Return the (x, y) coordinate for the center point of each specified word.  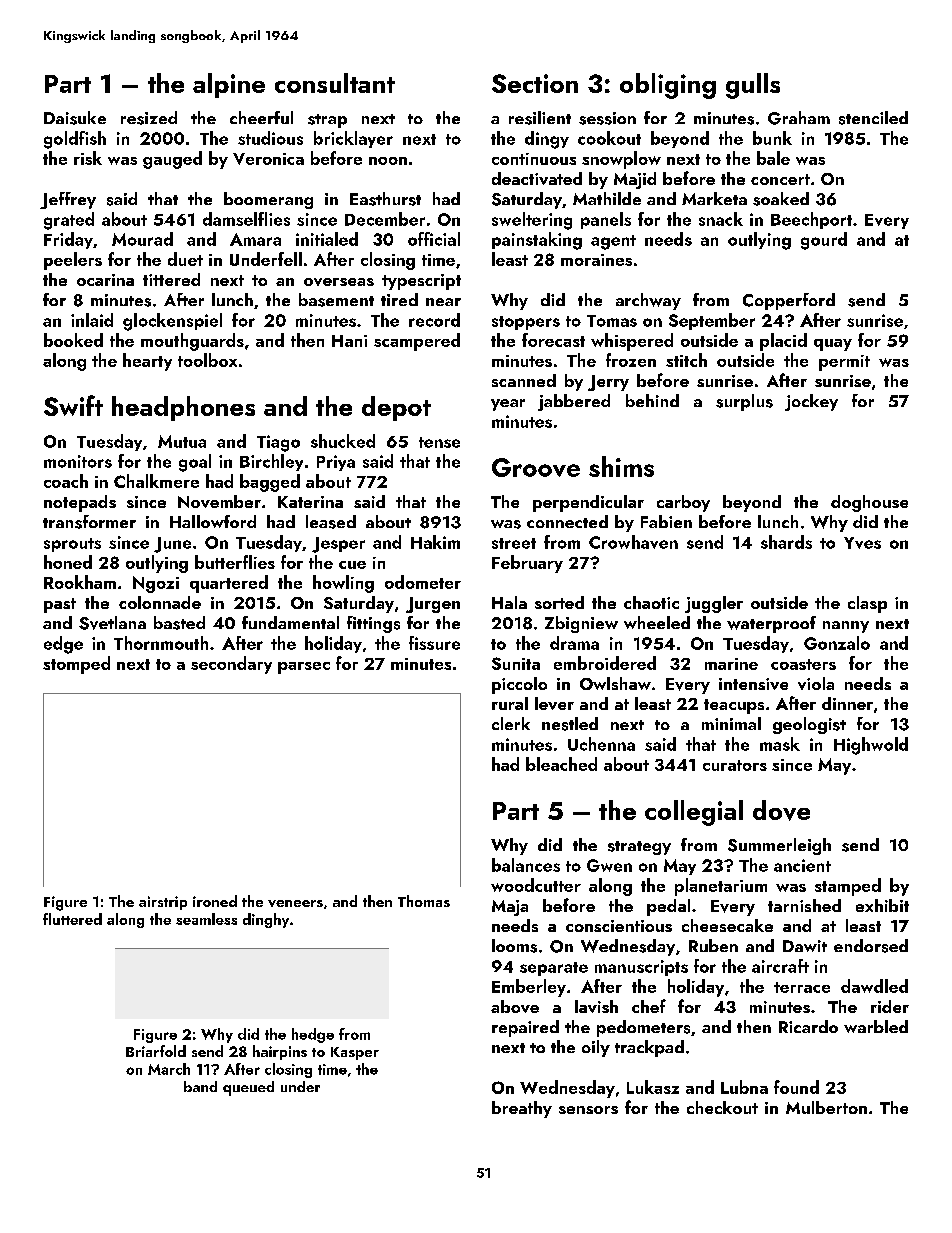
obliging (668, 86)
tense (439, 442)
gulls (753, 86)
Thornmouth (161, 643)
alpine (229, 85)
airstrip (163, 903)
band (200, 1086)
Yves (862, 543)
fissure (434, 643)
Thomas (424, 901)
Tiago (278, 443)
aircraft (780, 966)
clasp (867, 604)
